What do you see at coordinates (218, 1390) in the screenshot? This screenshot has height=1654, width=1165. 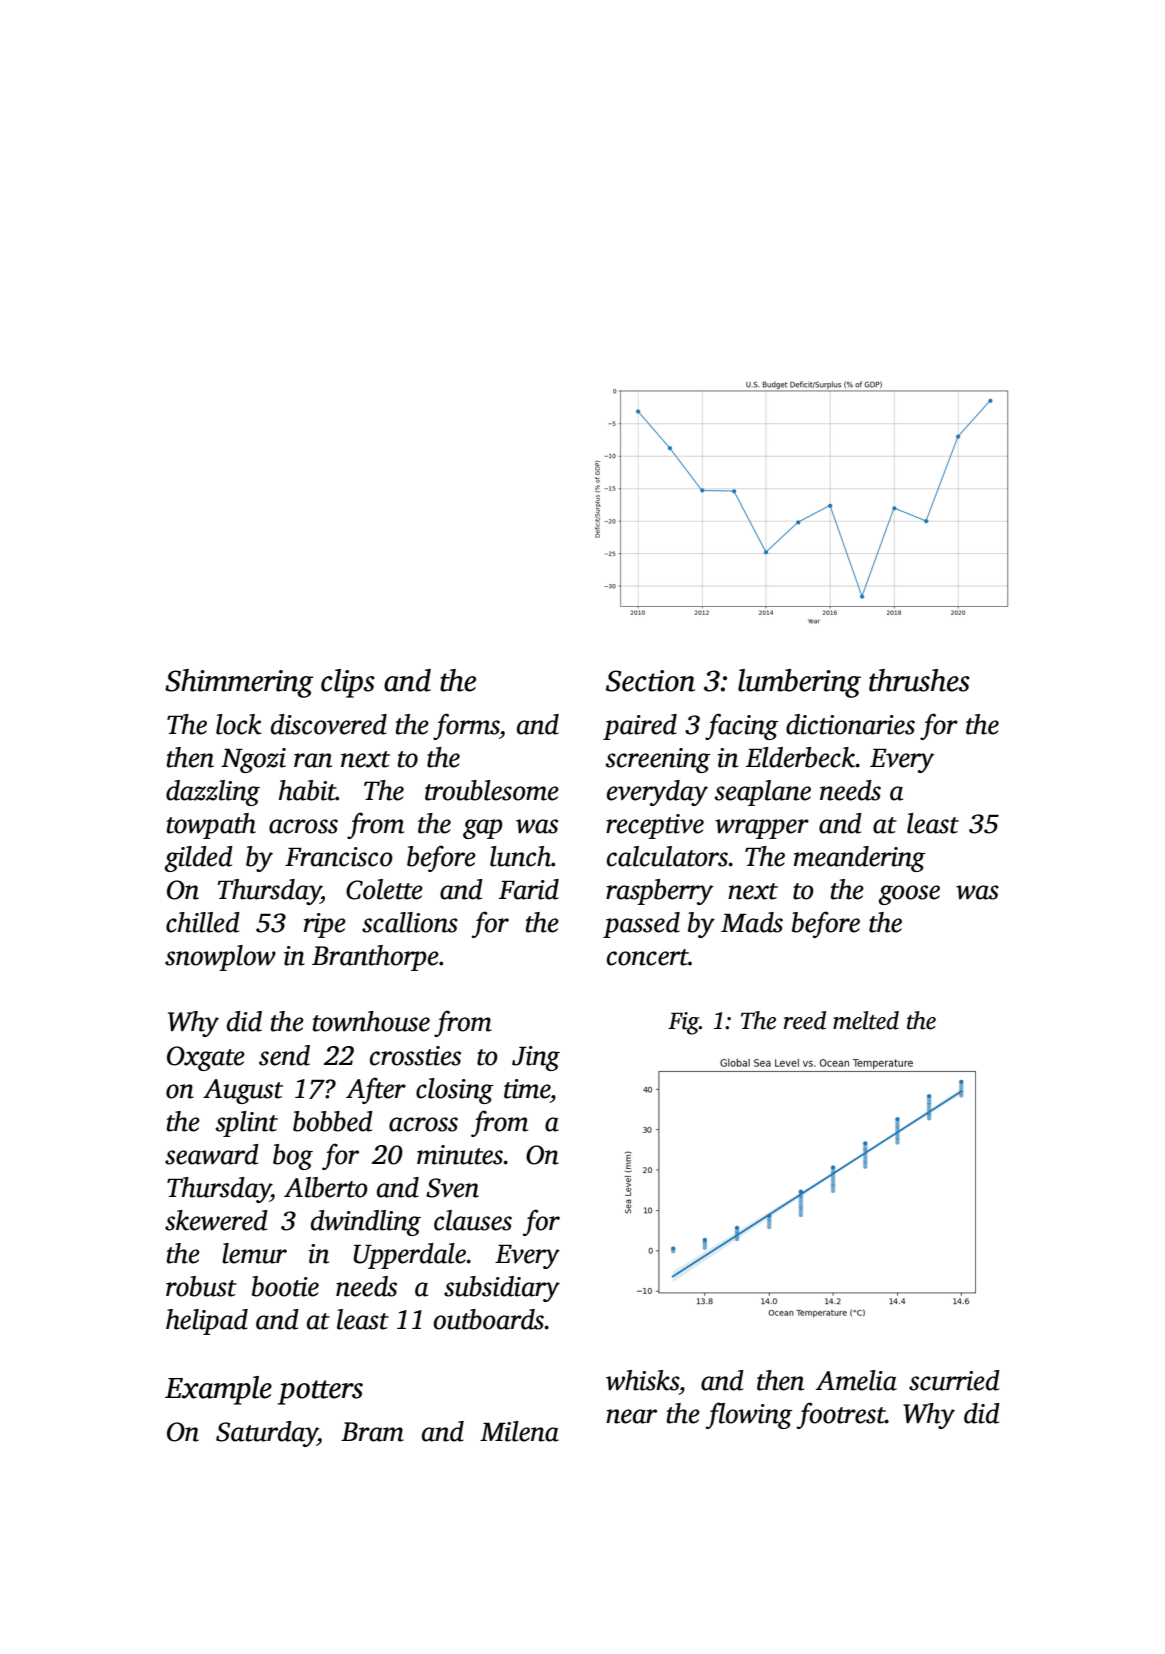 I see `Example` at bounding box center [218, 1390].
